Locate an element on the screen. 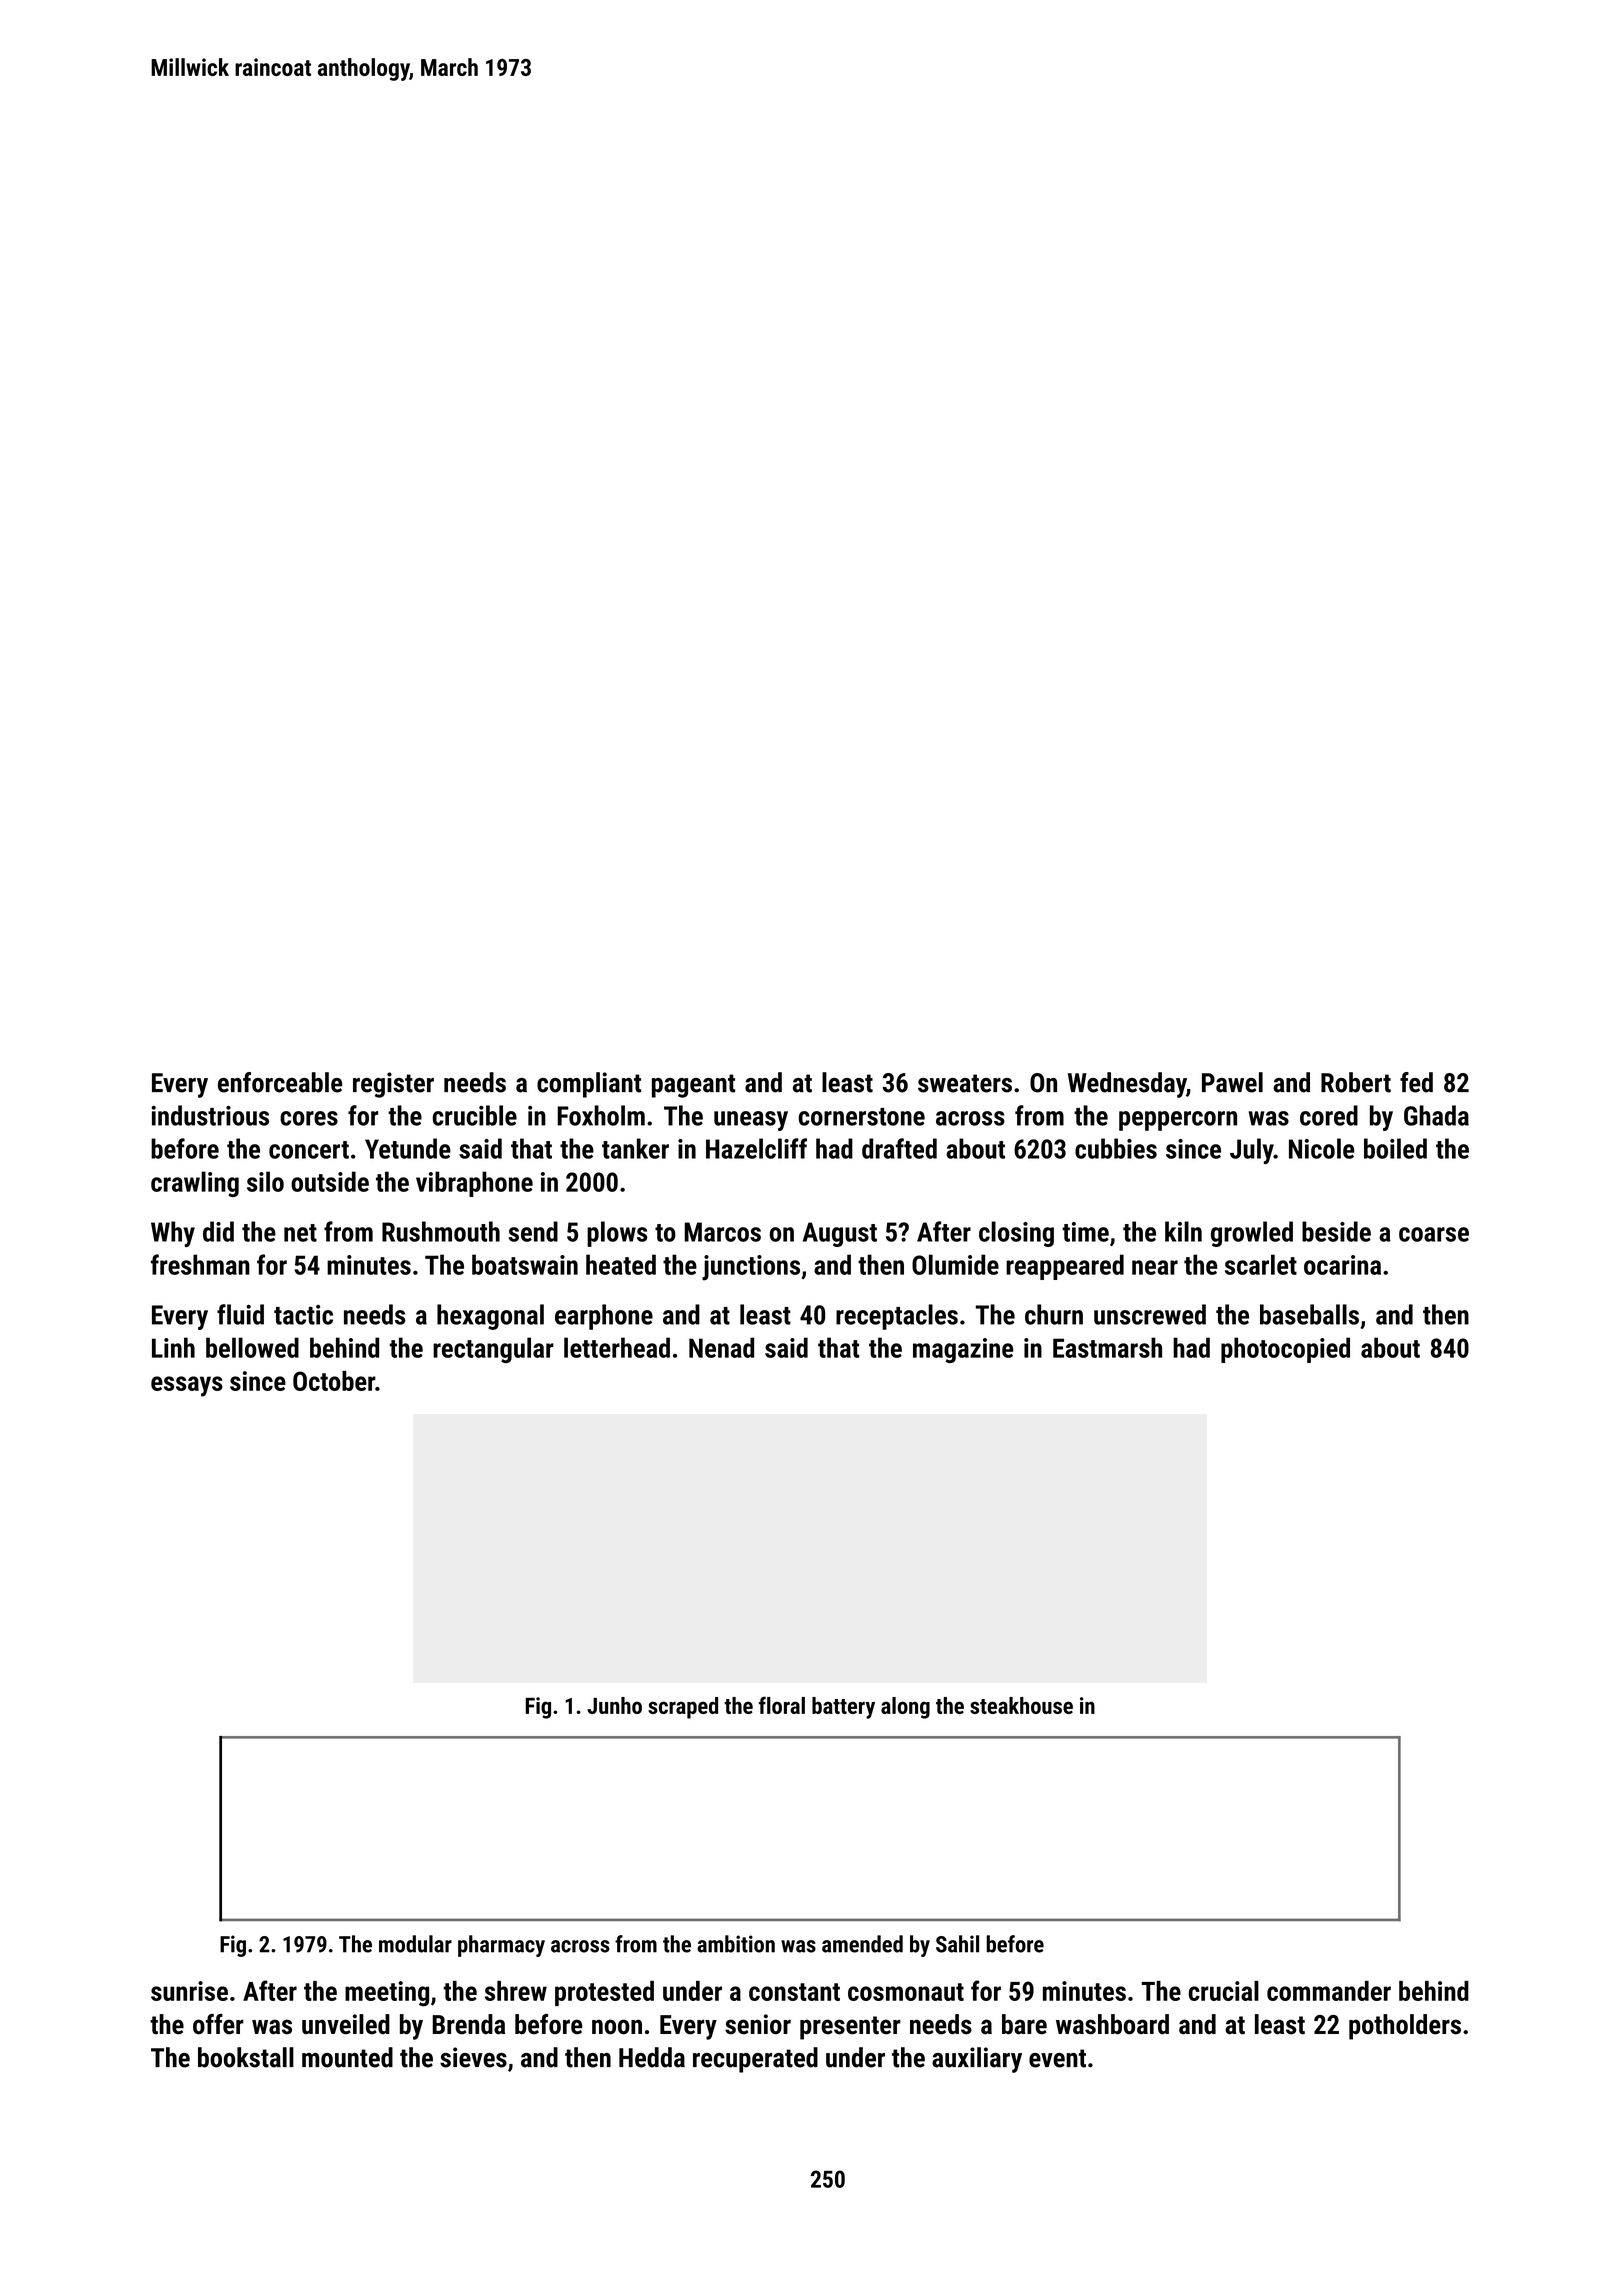  sunrise is located at coordinates (189, 1991).
